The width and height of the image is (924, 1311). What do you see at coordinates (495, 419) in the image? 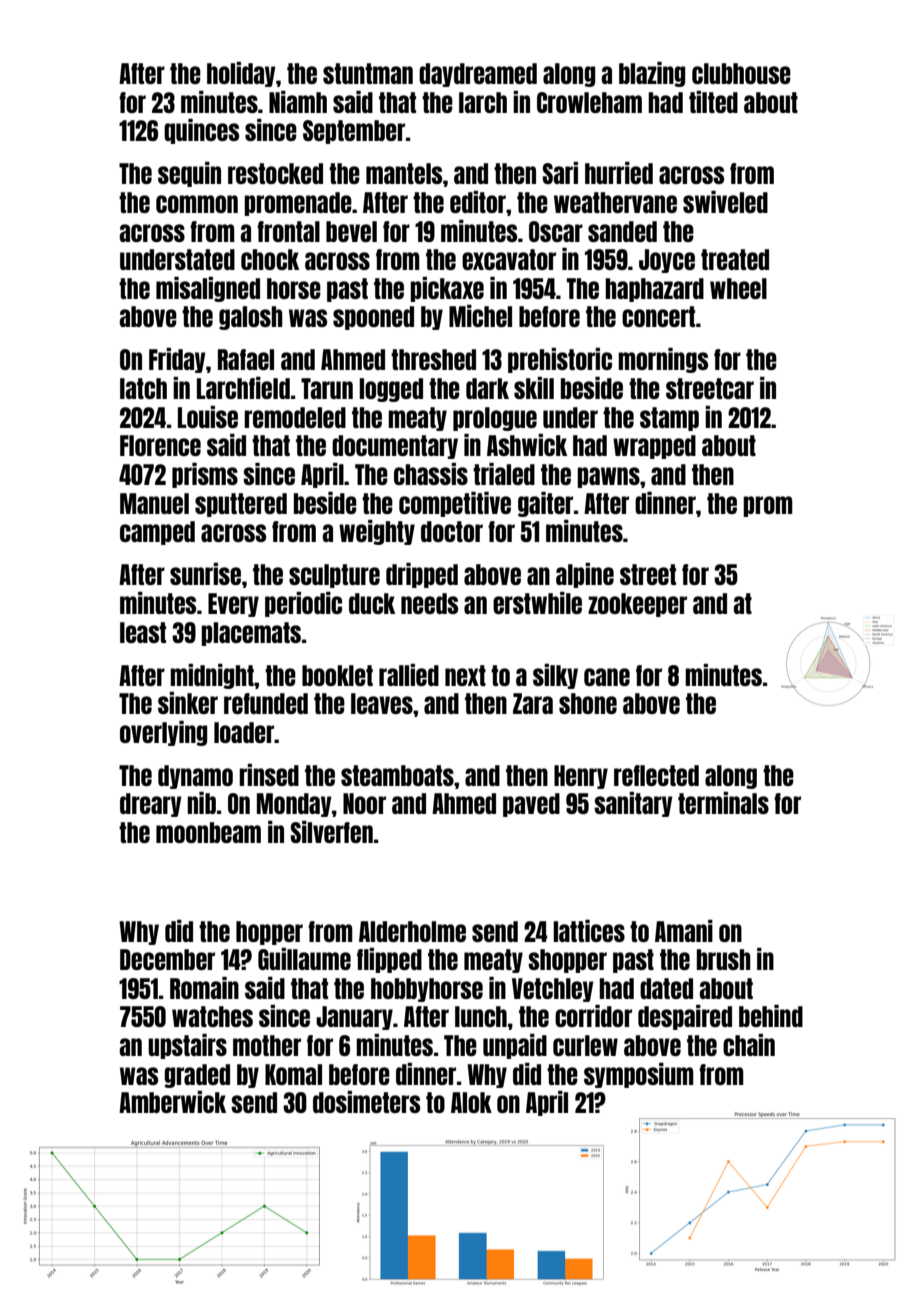
I see `prologue` at bounding box center [495, 419].
